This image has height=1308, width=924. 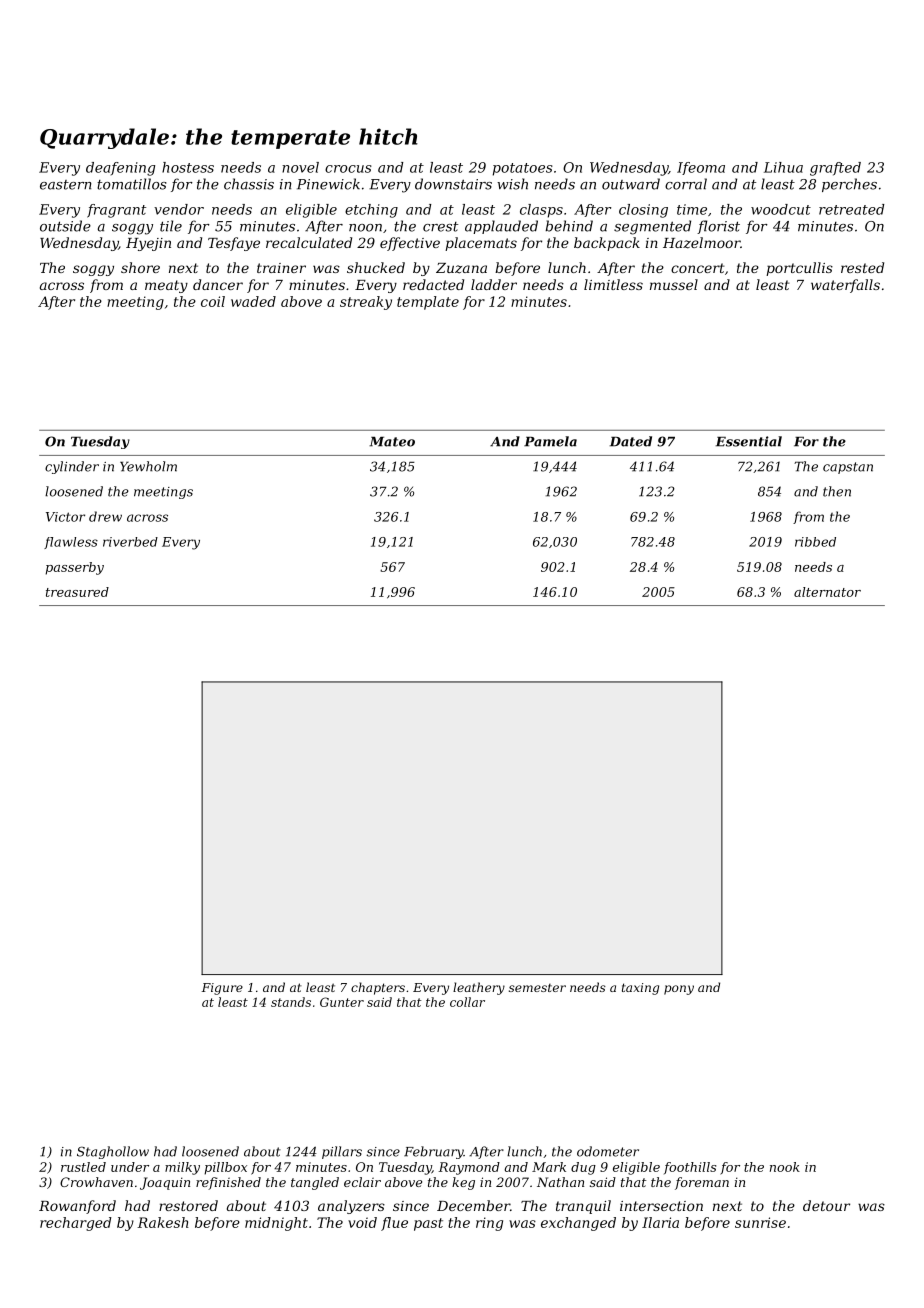 What do you see at coordinates (827, 592) in the image?
I see `alternator` at bounding box center [827, 592].
